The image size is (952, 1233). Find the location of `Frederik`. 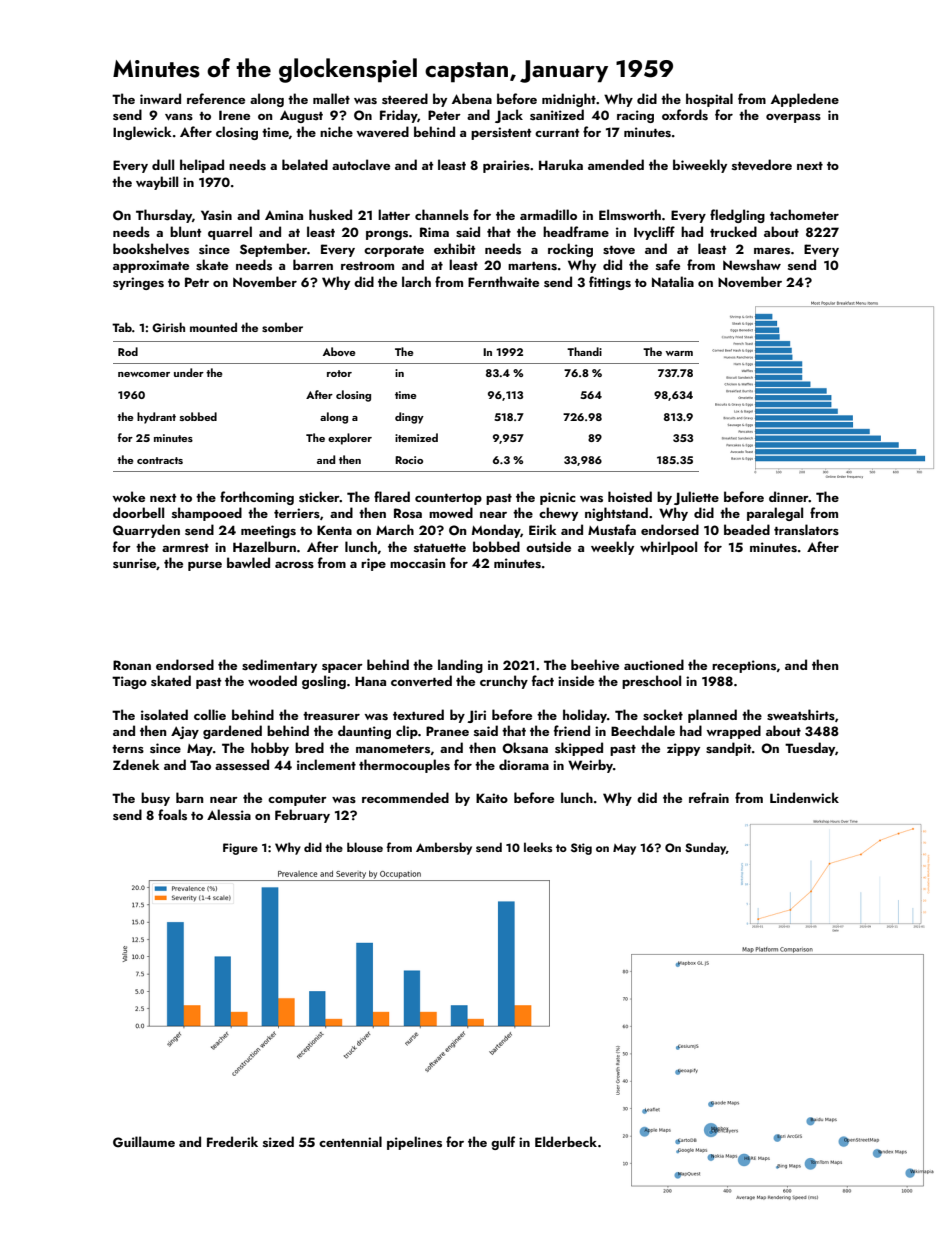

Frederik is located at coordinates (232, 1141).
